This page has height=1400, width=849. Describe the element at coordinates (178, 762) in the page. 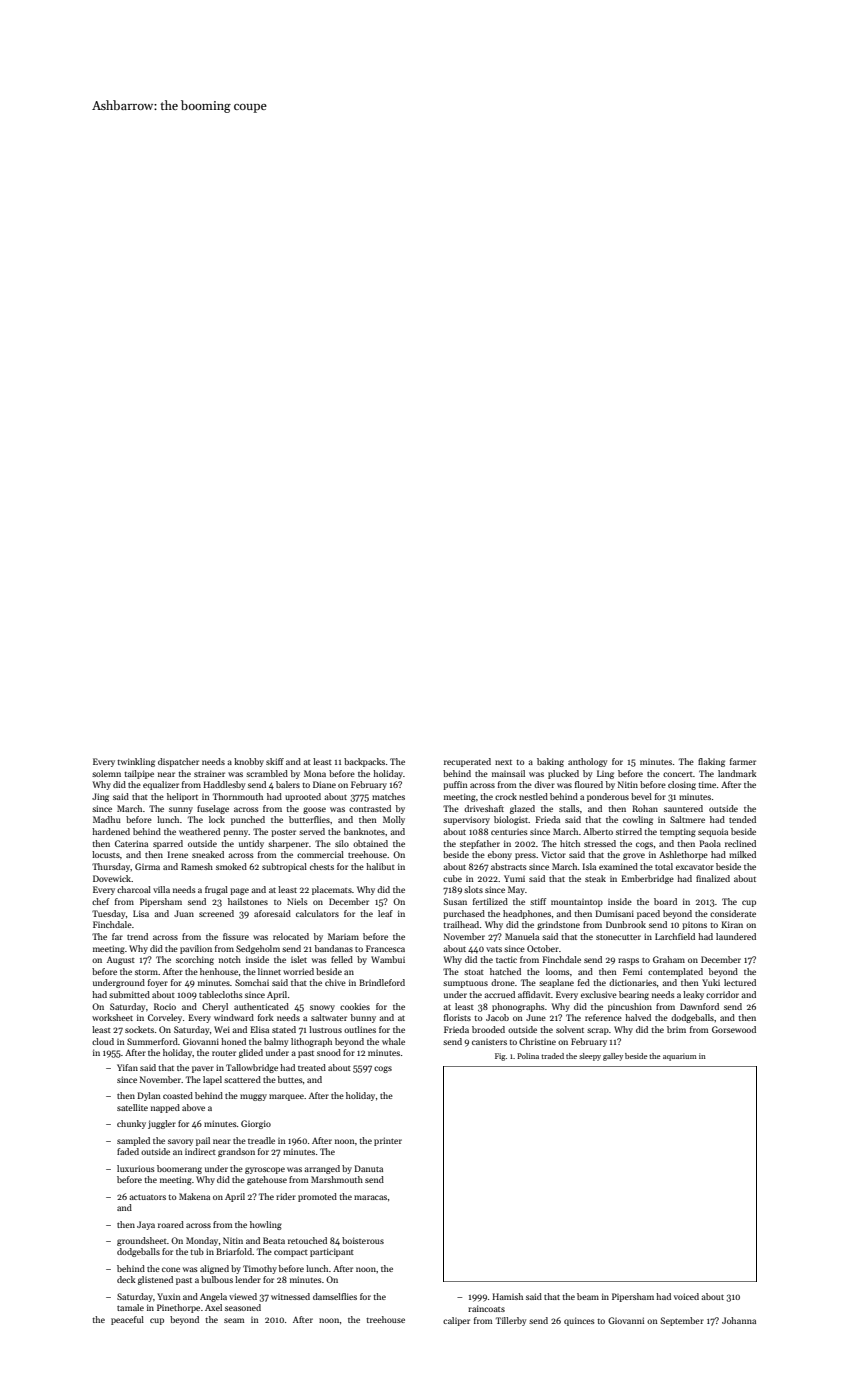

I see `dispatcher` at that location.
